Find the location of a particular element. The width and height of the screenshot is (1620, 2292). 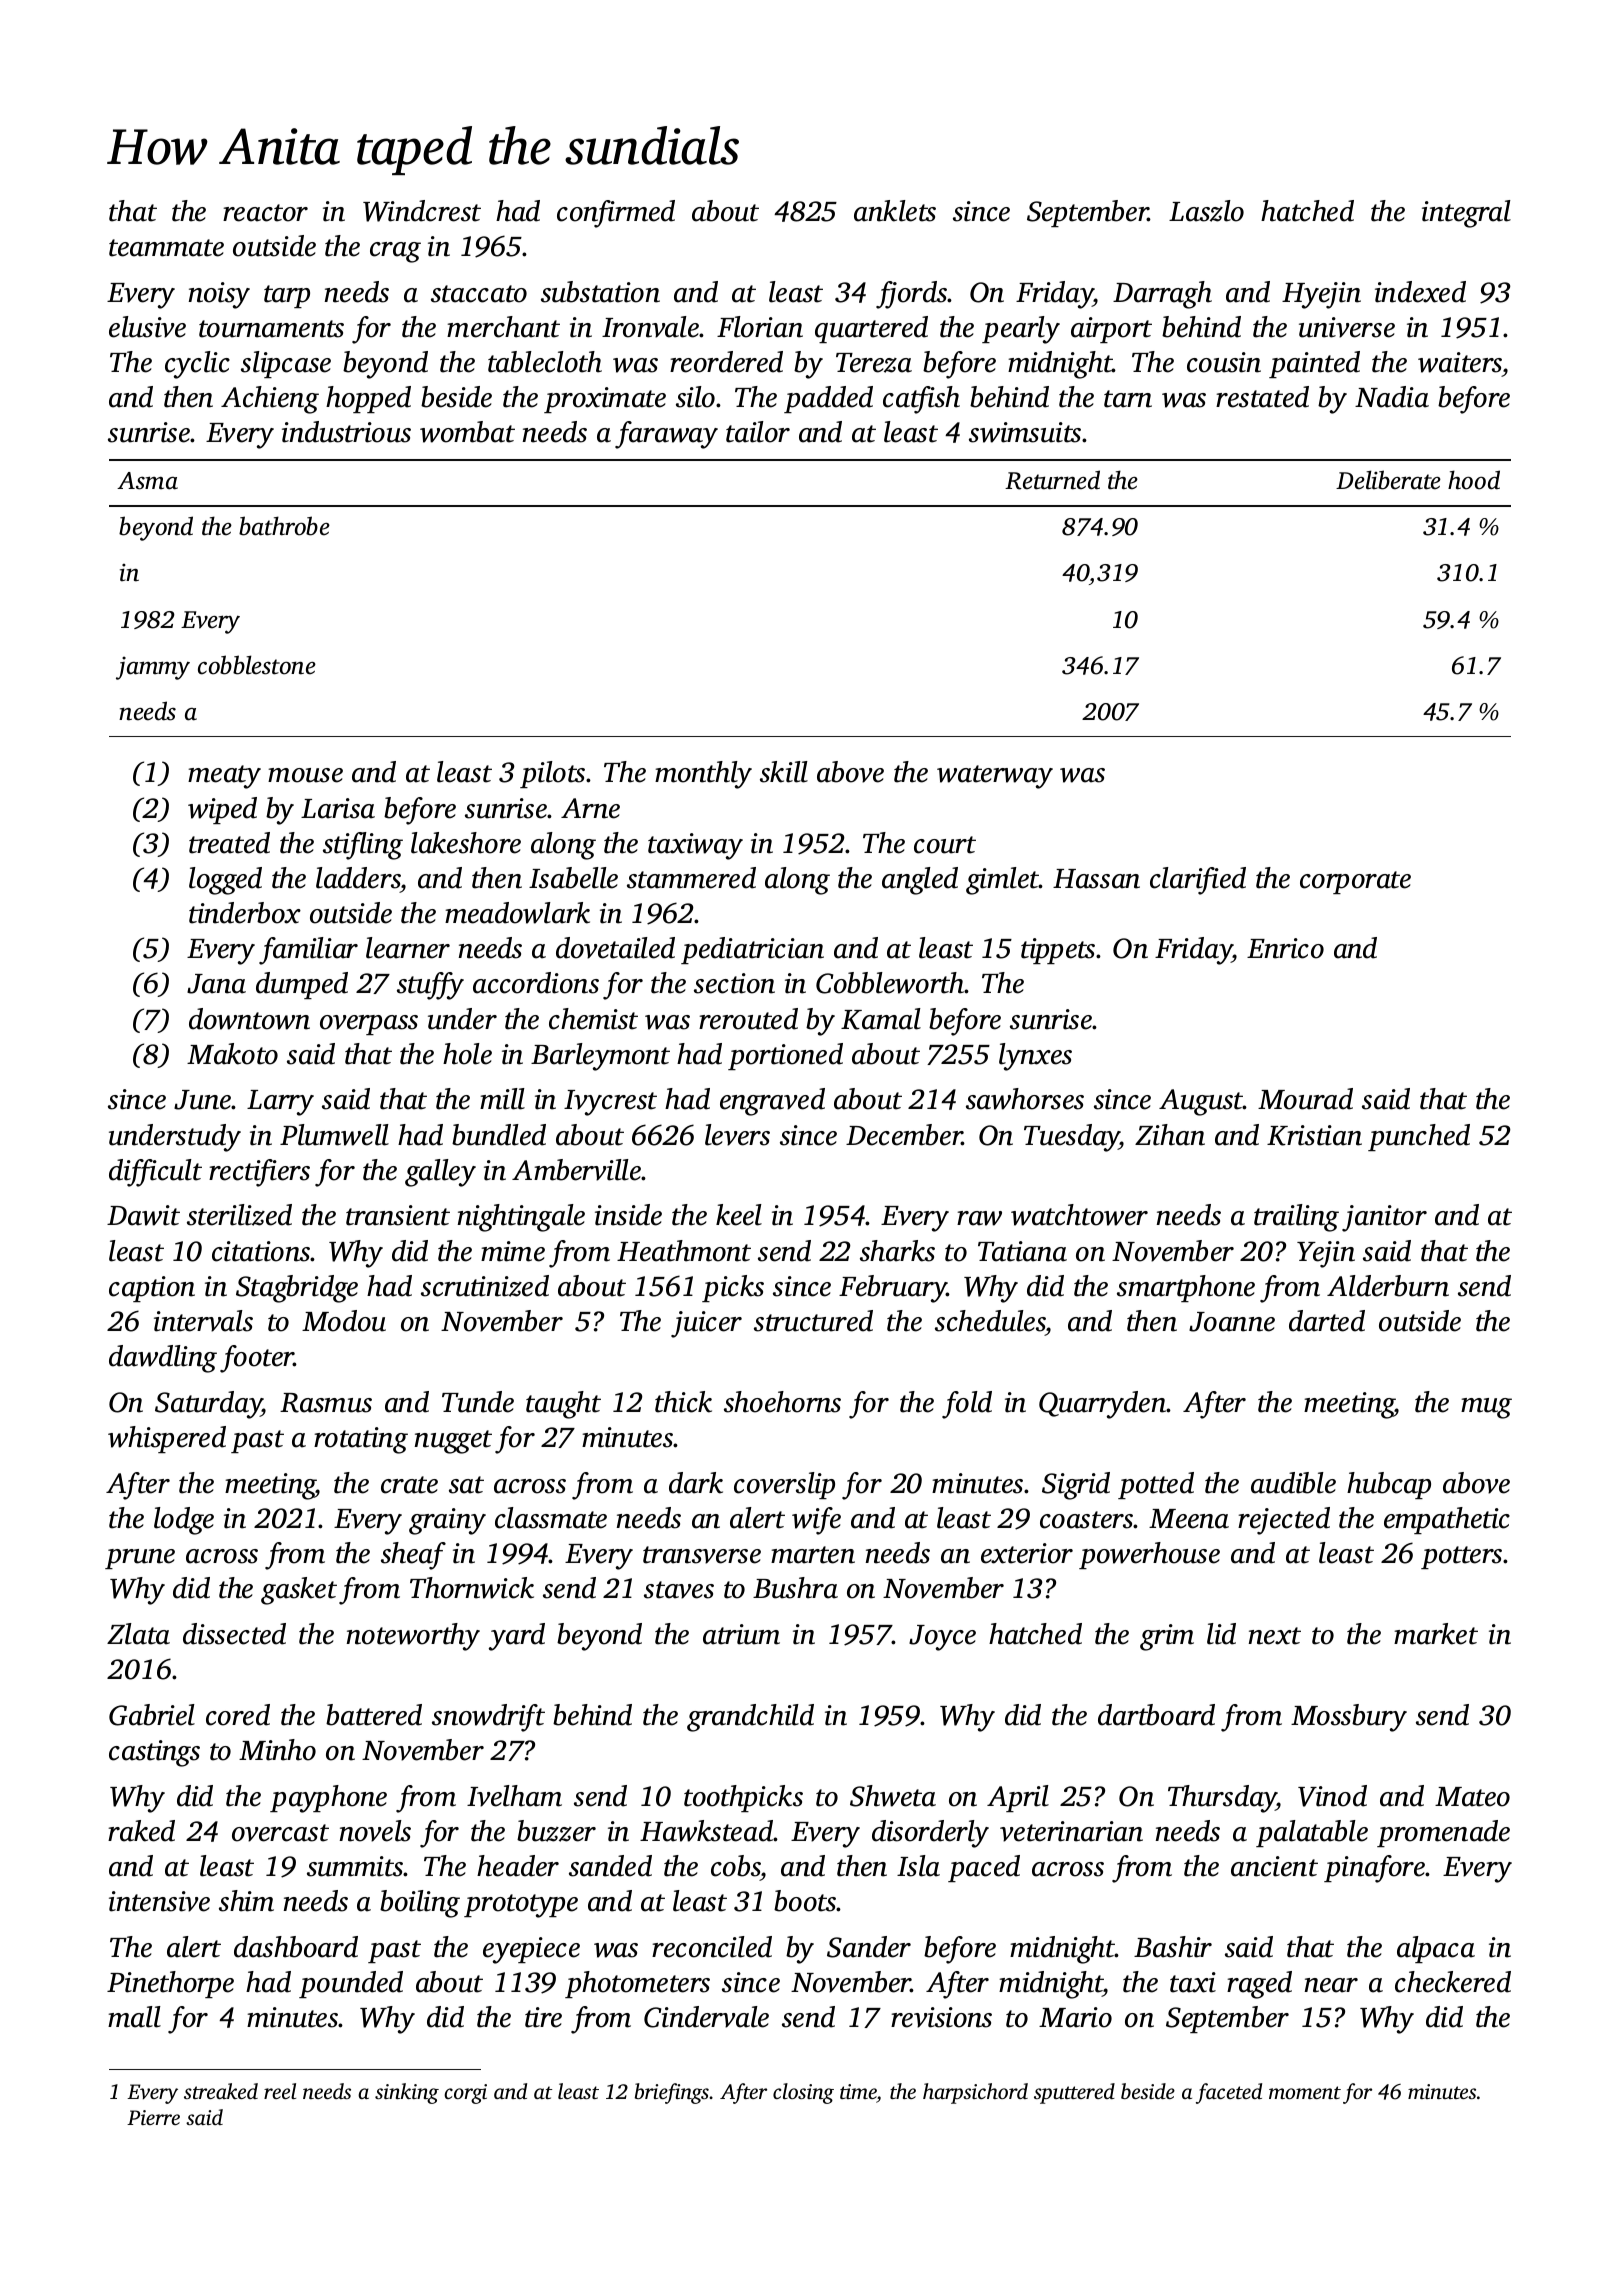

wombat is located at coordinates (467, 432).
